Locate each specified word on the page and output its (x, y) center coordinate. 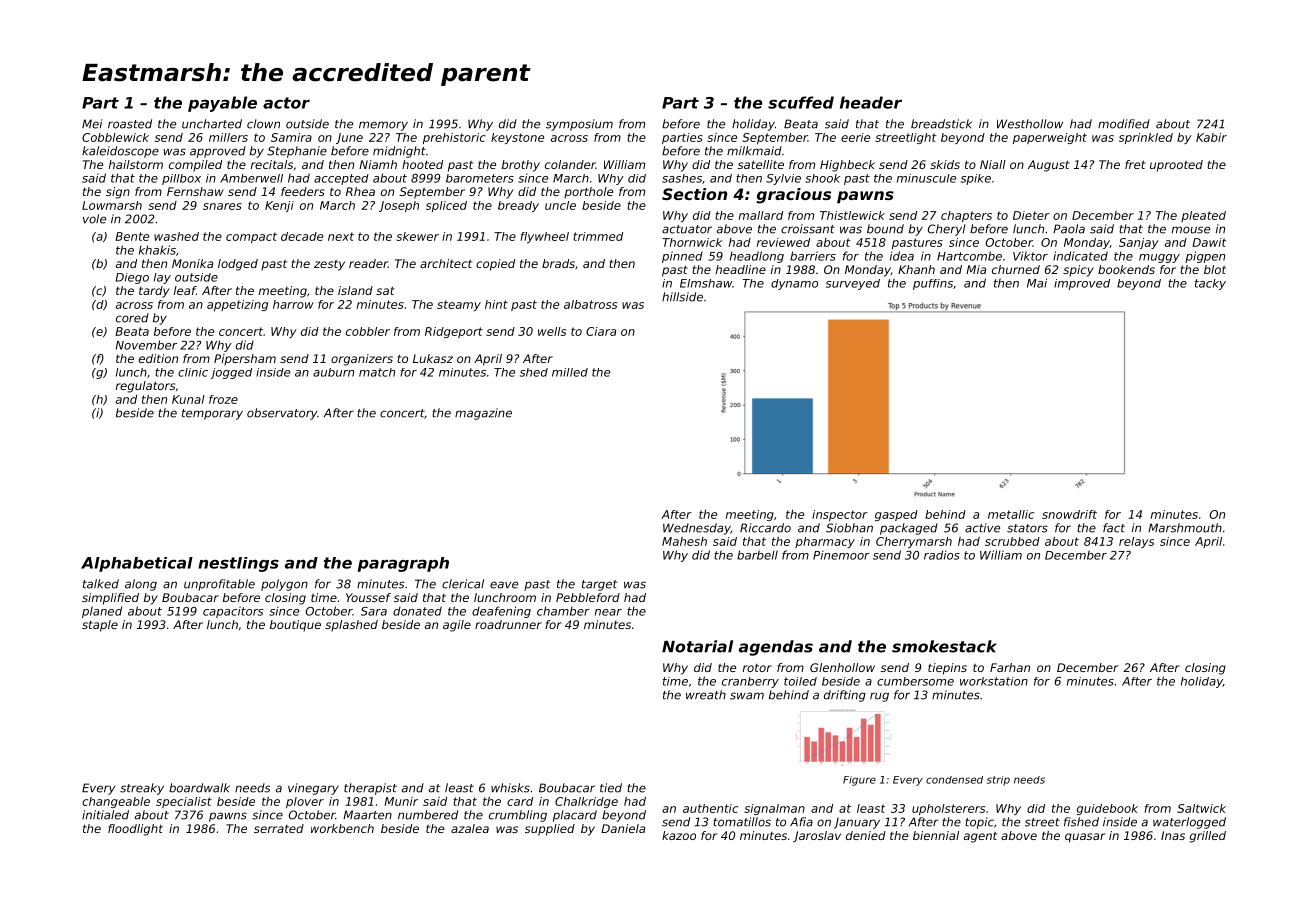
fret (1135, 164)
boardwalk (199, 788)
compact (251, 237)
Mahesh (684, 541)
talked (101, 584)
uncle (560, 205)
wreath (706, 695)
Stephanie (297, 152)
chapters (966, 216)
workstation (994, 681)
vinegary (313, 789)
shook (822, 178)
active (982, 528)
